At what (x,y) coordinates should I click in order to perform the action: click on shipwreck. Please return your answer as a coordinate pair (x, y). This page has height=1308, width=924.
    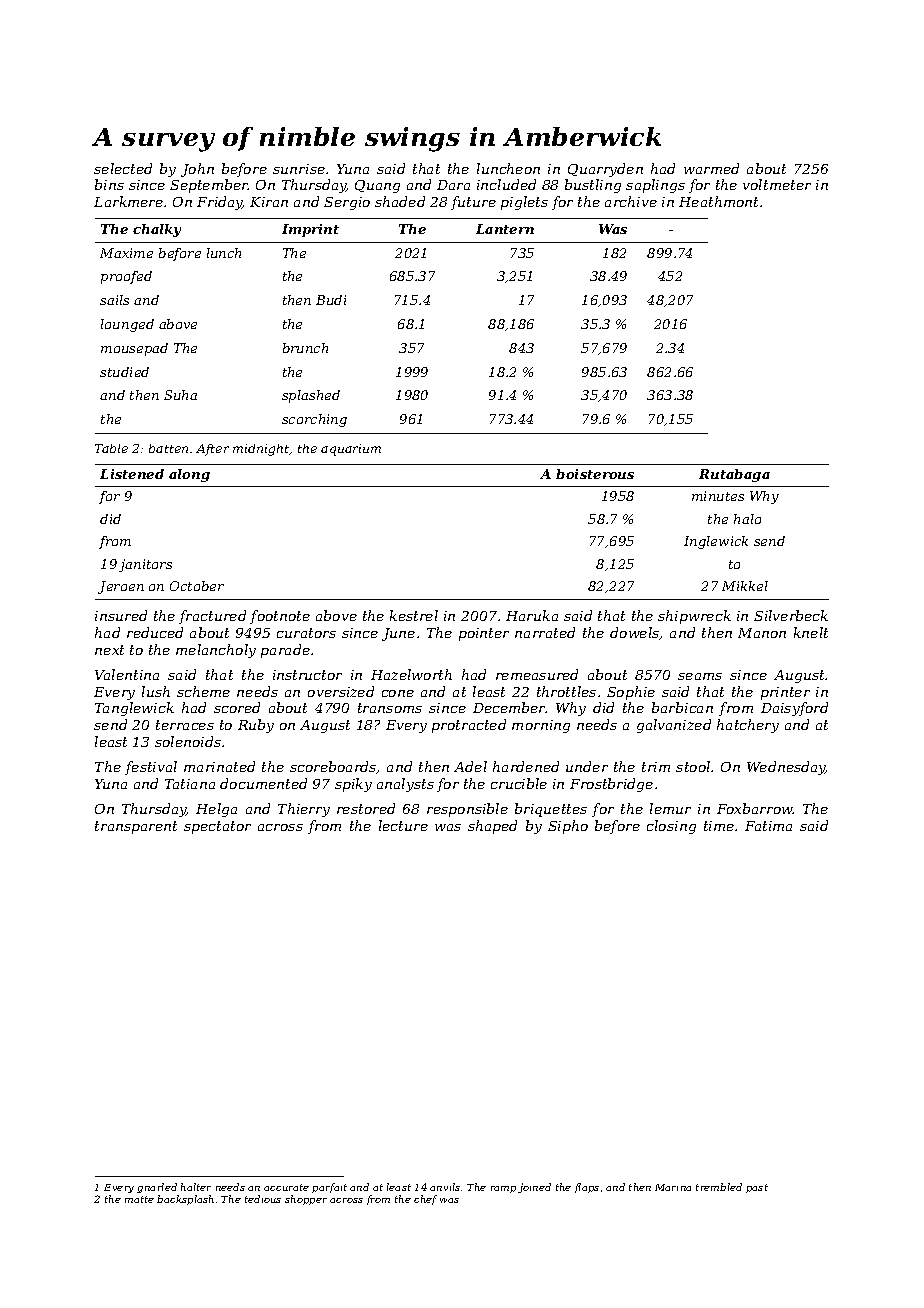
    Looking at the image, I should click on (694, 617).
